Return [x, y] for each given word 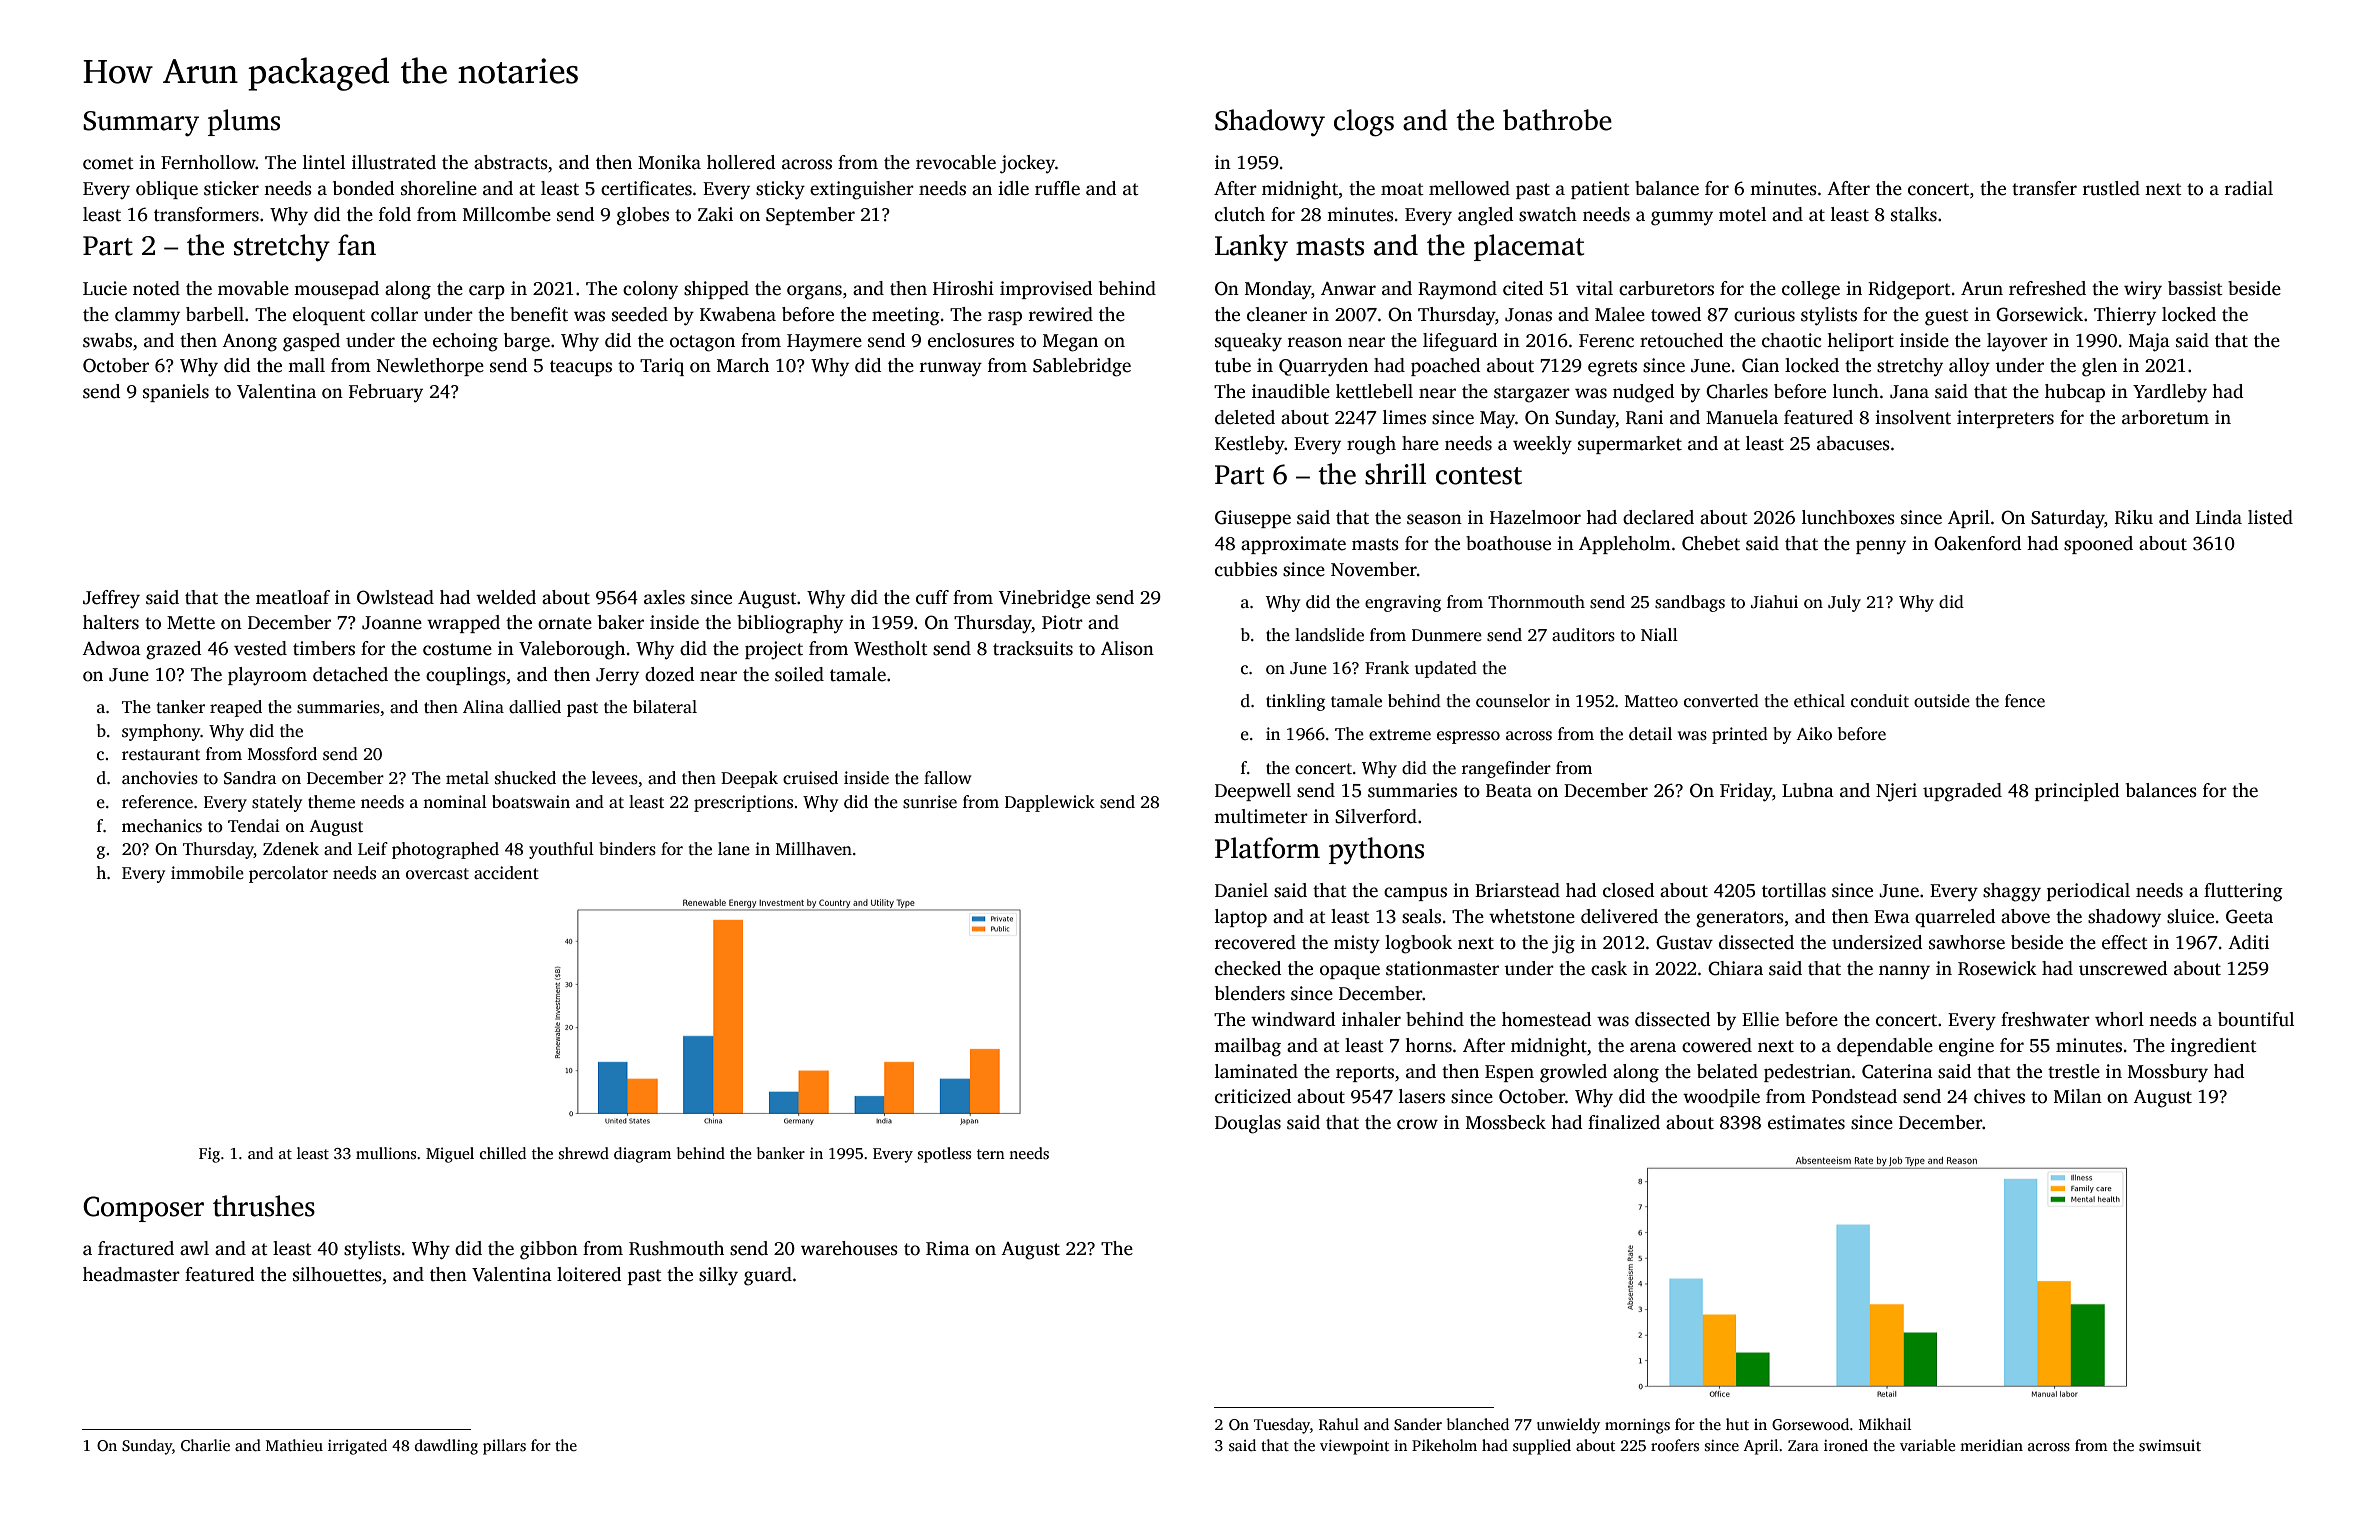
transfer [2044, 188]
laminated [1256, 1071]
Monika [669, 162]
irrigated [357, 1447]
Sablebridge [1082, 367]
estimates [1806, 1122]
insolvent [1913, 417]
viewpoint [1354, 1447]
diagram [642, 1155]
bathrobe [1557, 120]
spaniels [176, 393]
